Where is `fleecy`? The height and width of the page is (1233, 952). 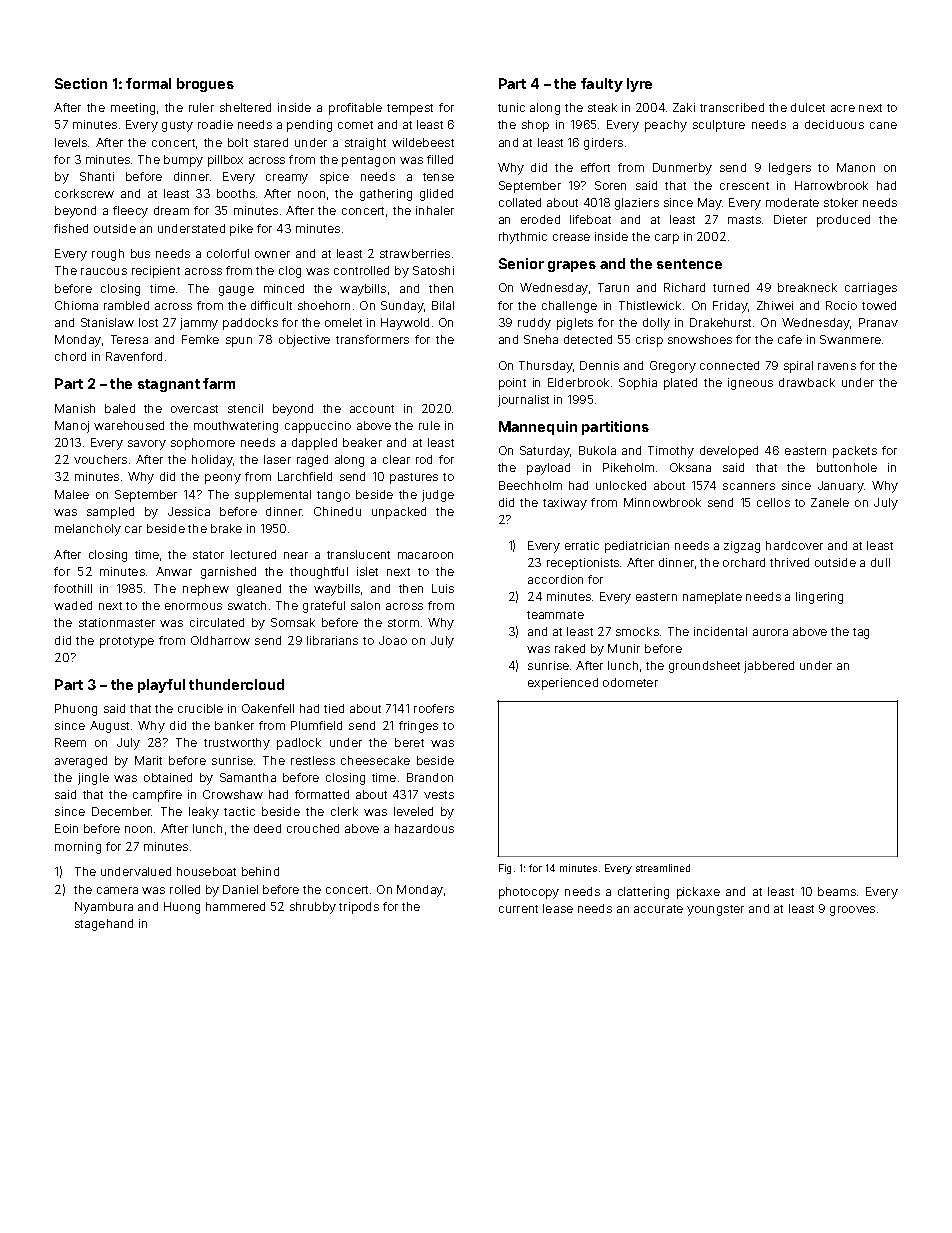 fleecy is located at coordinates (130, 212).
